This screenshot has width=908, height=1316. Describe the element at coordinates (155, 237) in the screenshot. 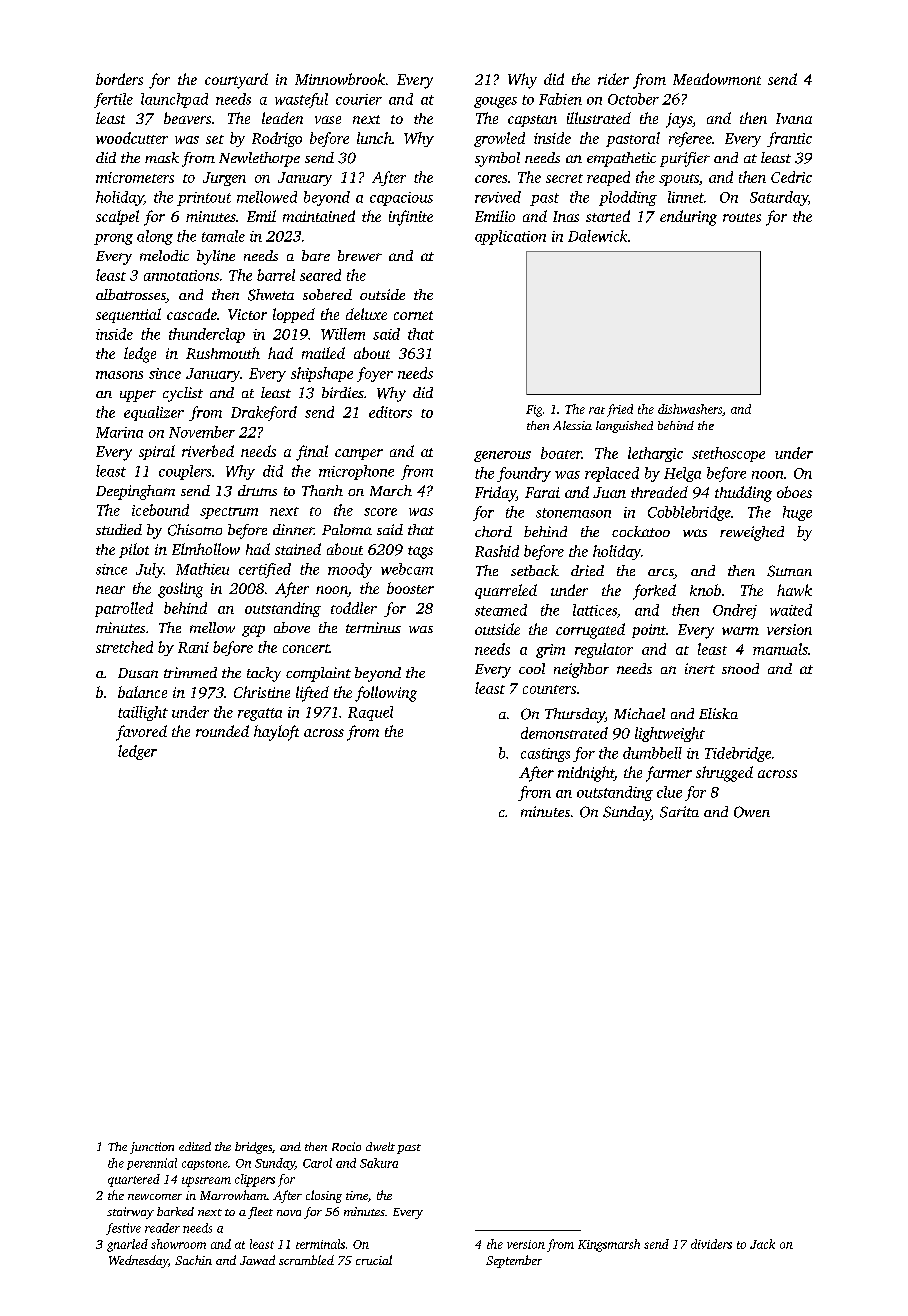

I see `along` at that location.
